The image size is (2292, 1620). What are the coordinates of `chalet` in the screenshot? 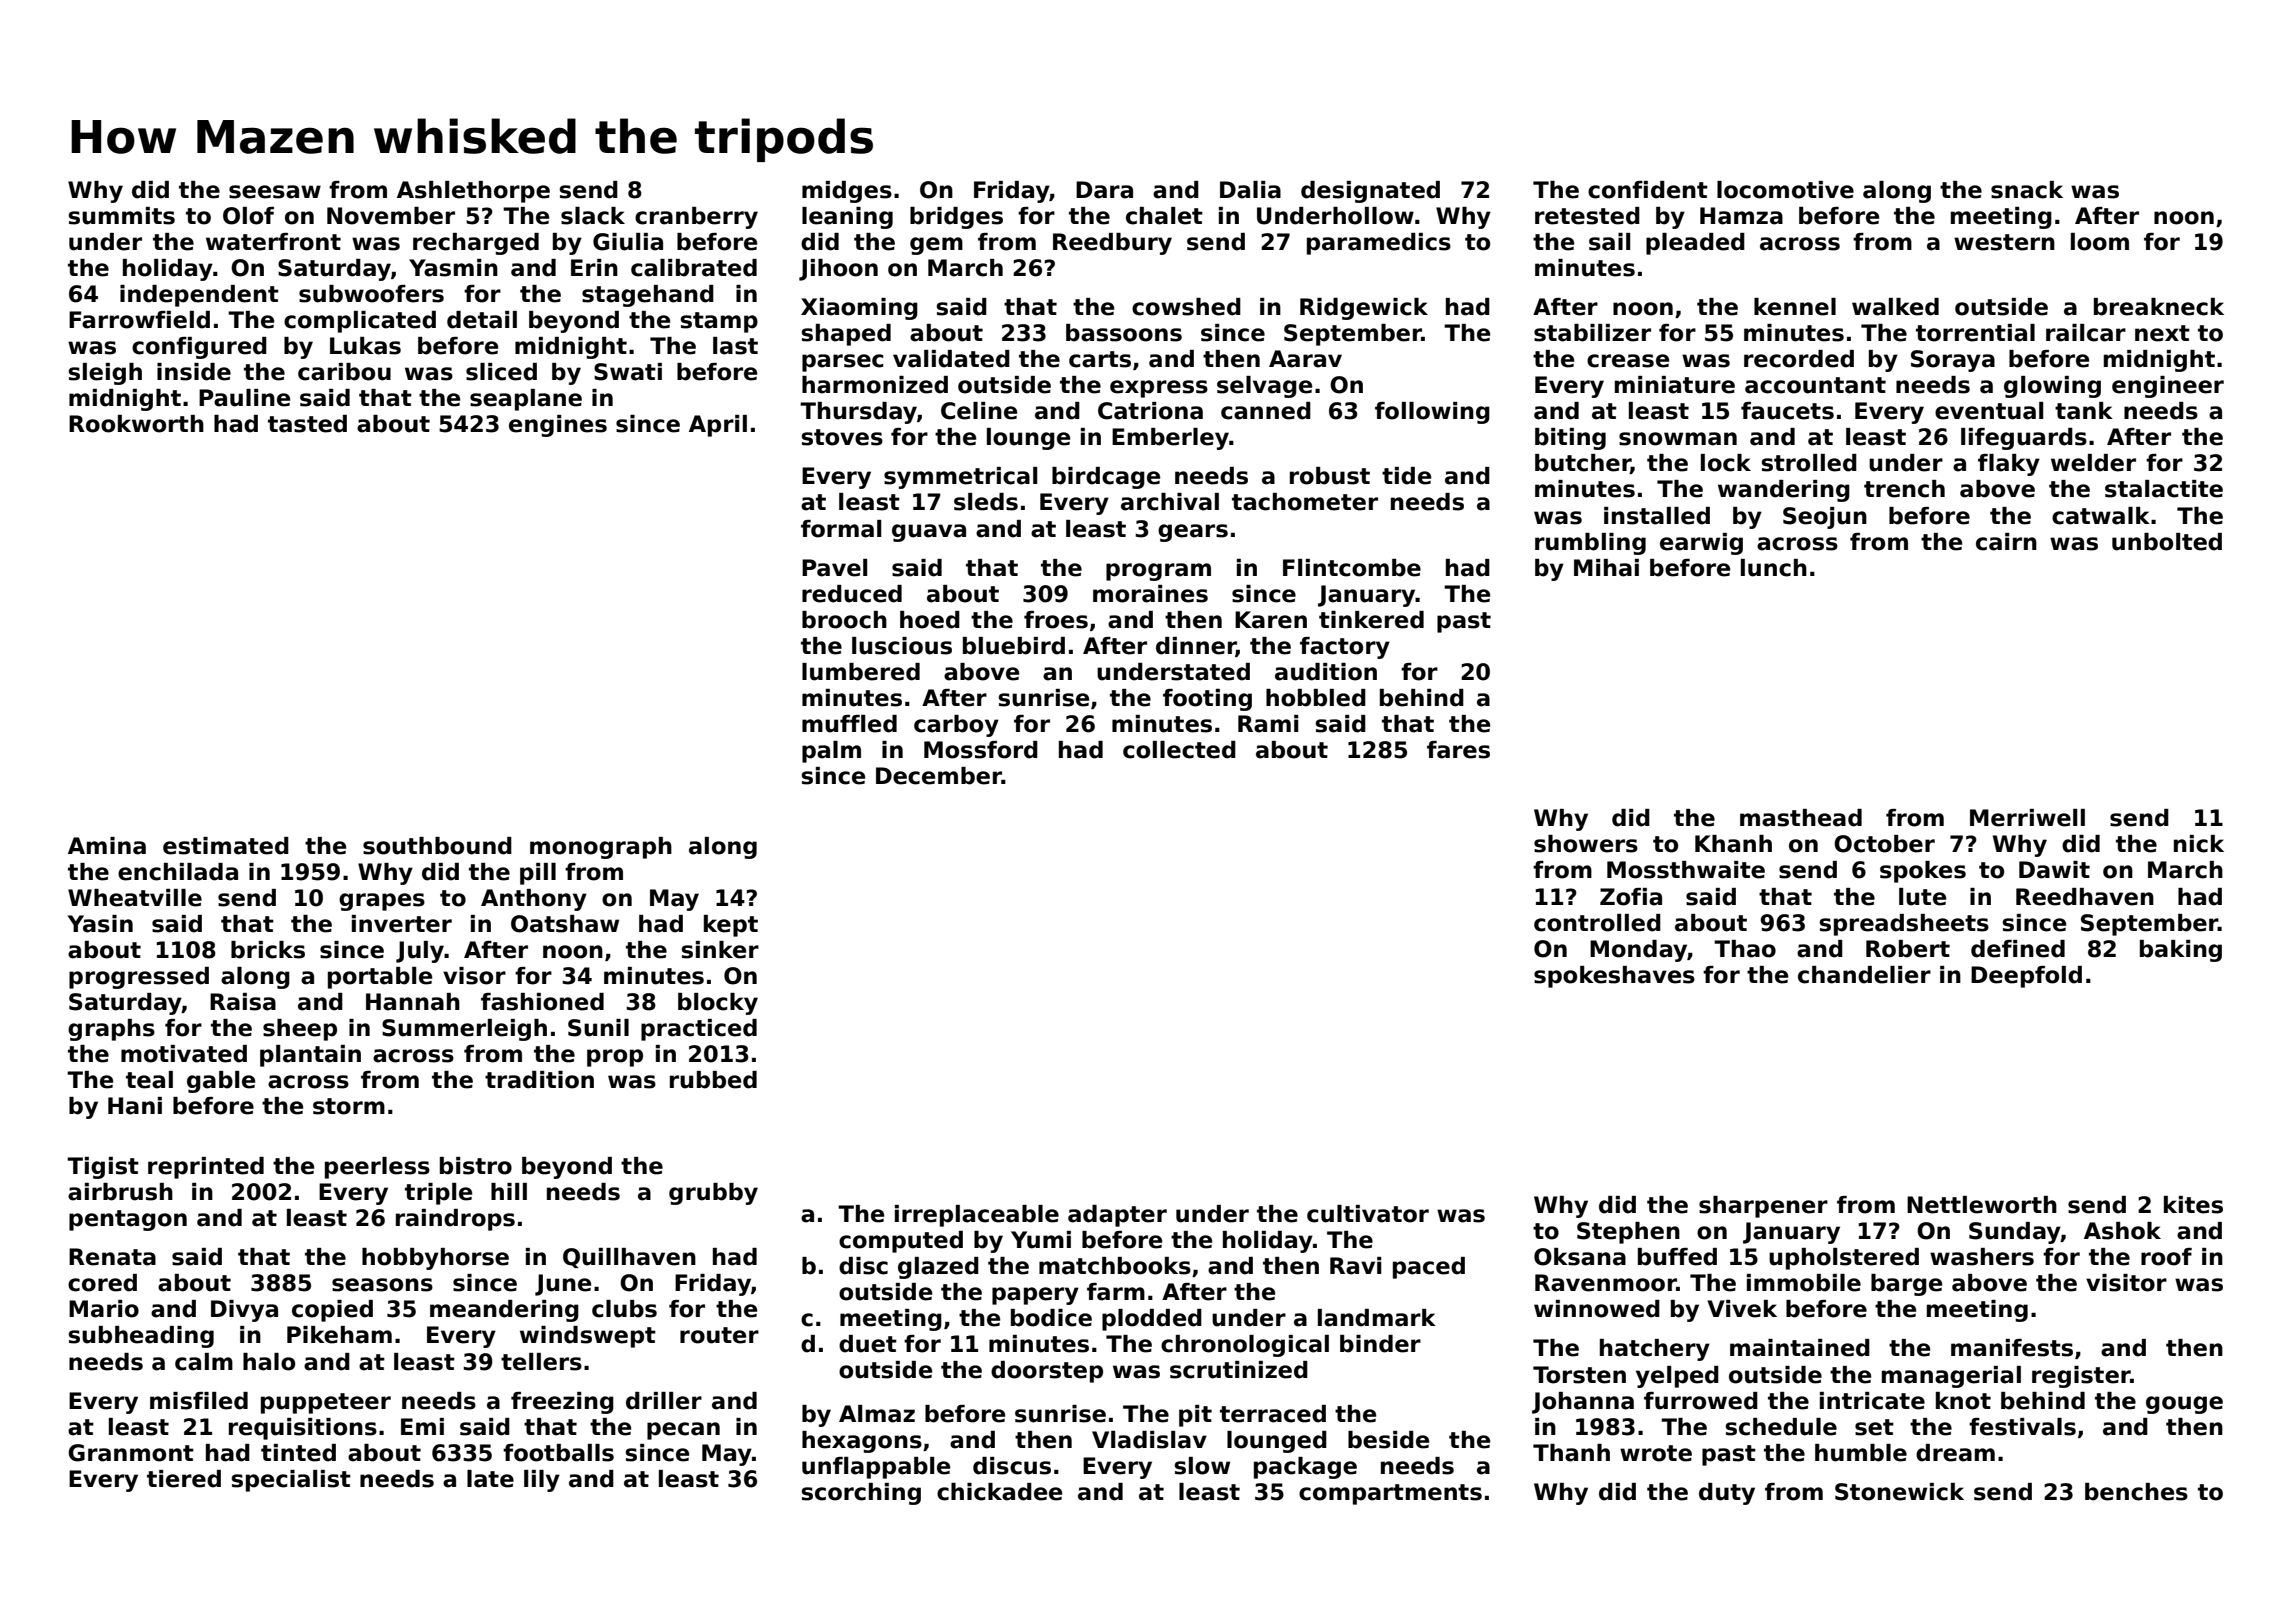 It's located at (1164, 216).
